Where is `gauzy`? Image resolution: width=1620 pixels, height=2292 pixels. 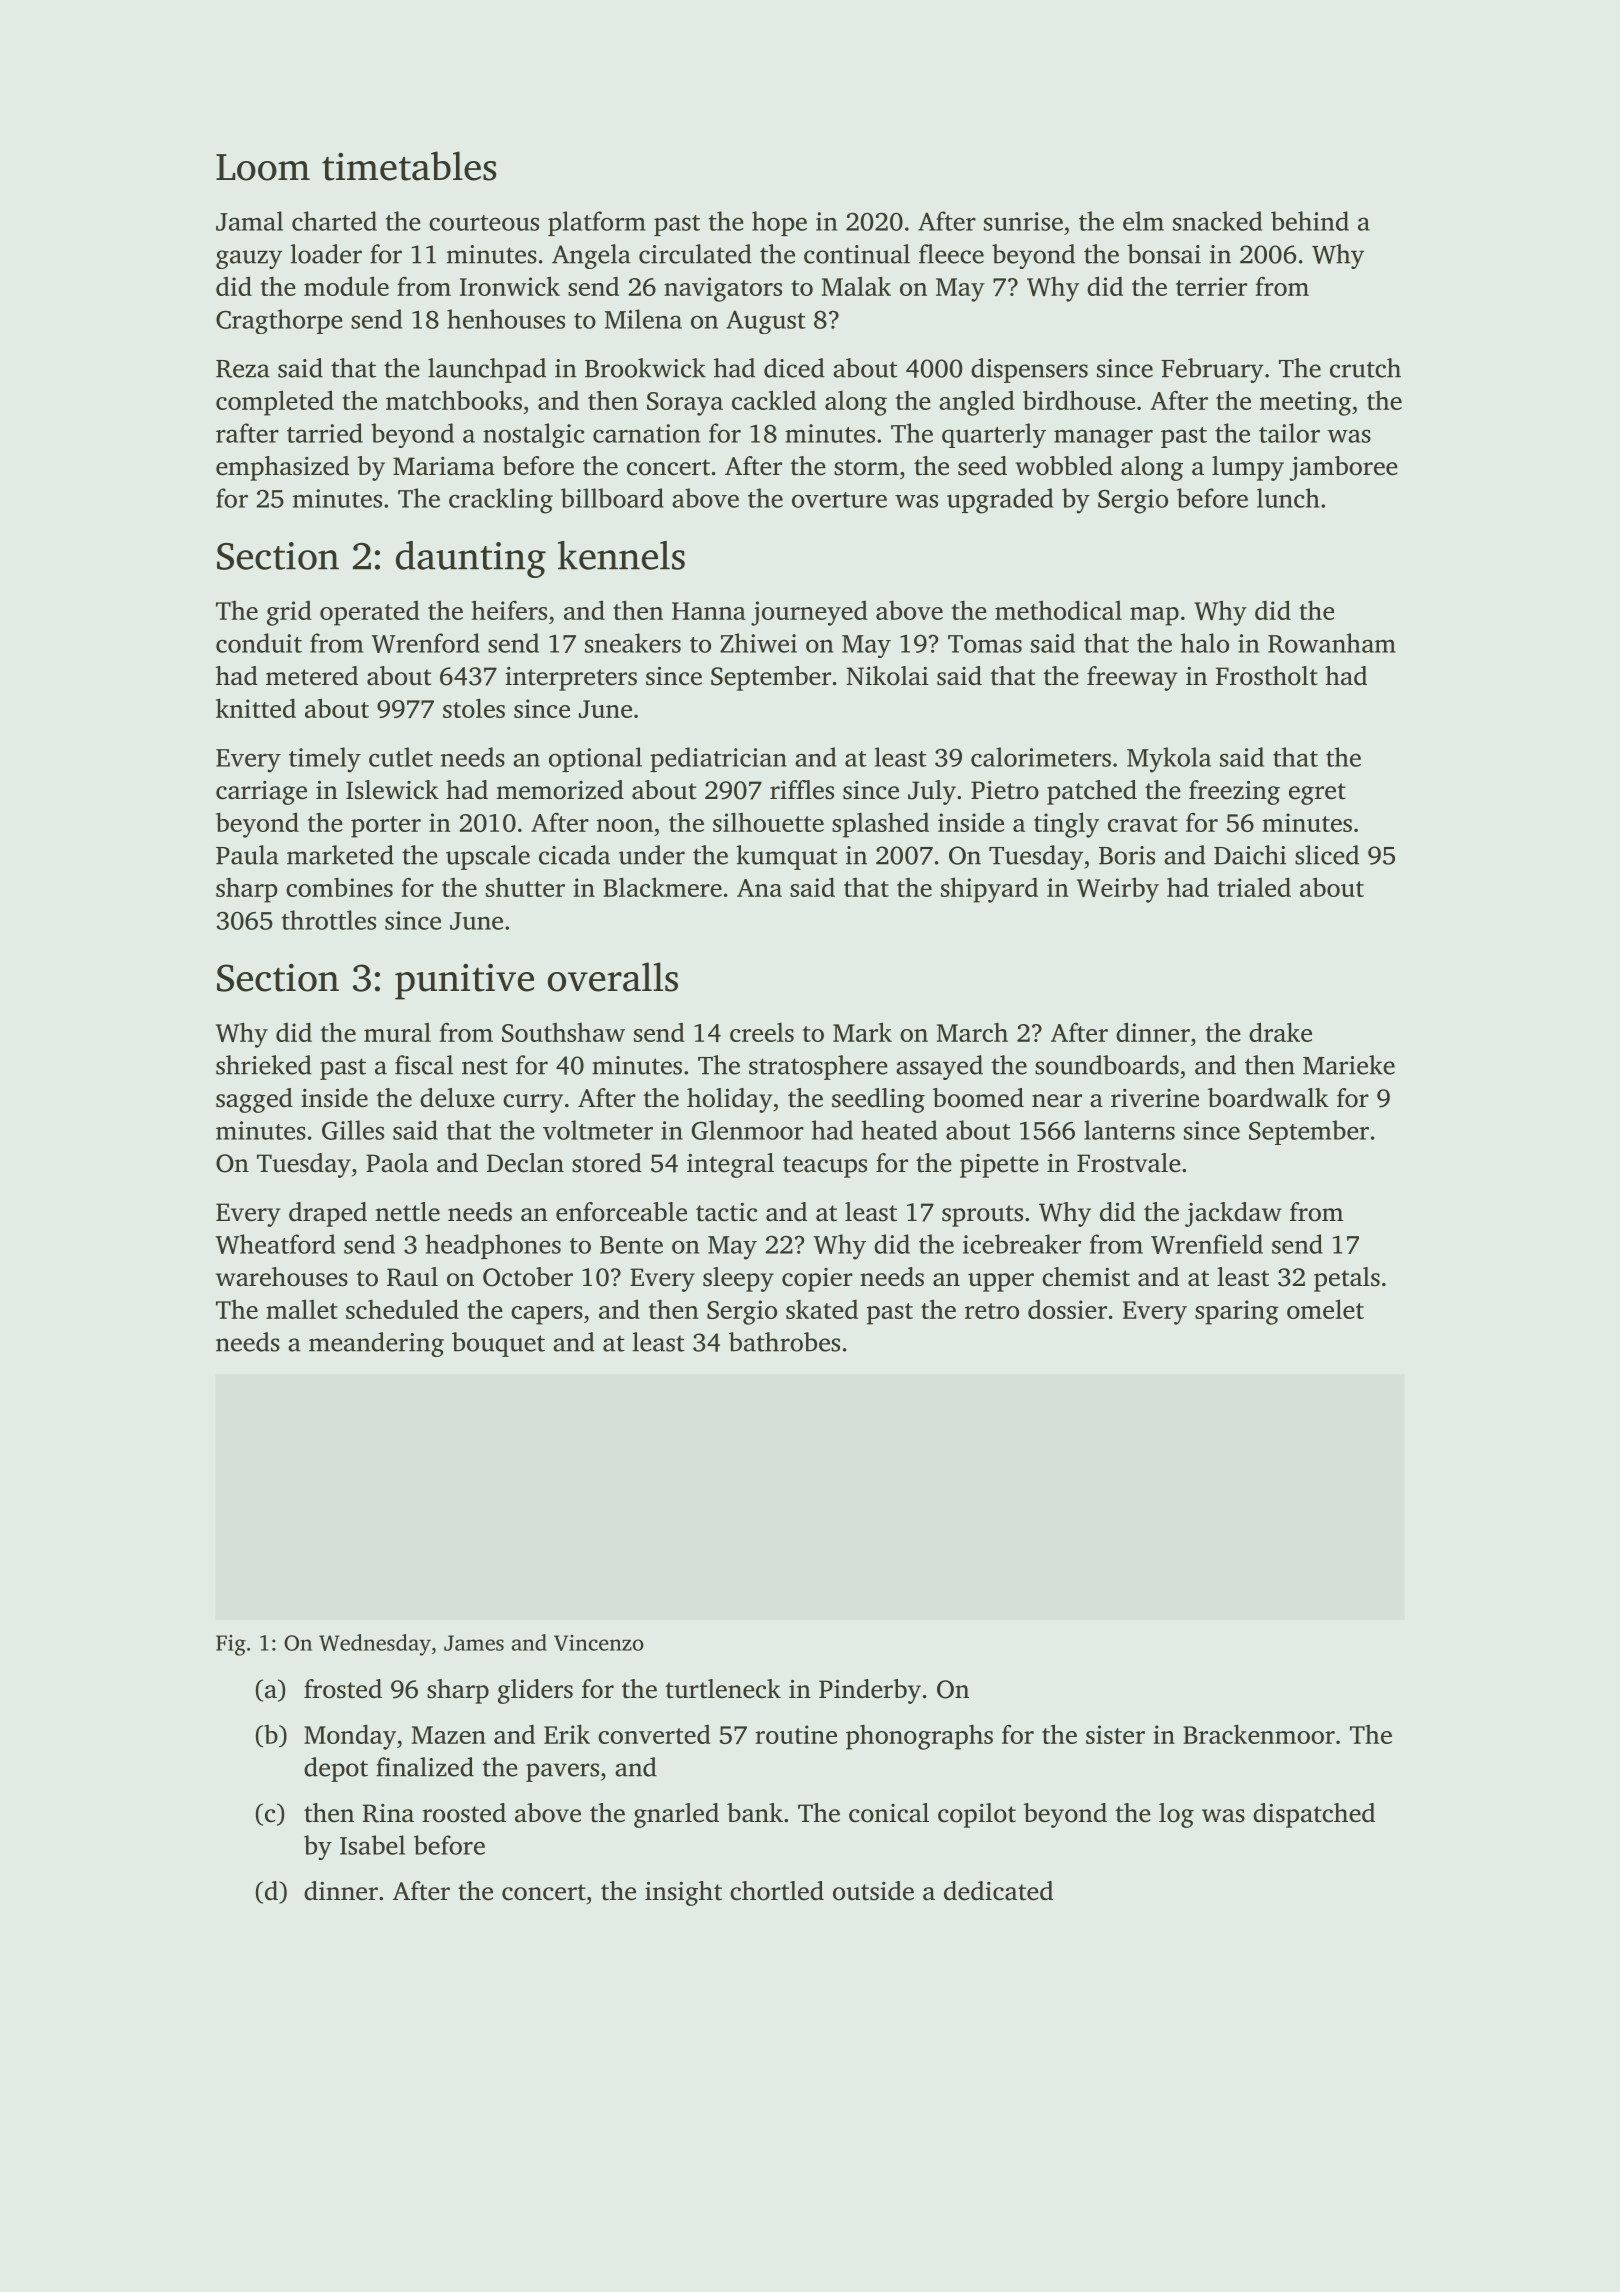 gauzy is located at coordinates (249, 259).
